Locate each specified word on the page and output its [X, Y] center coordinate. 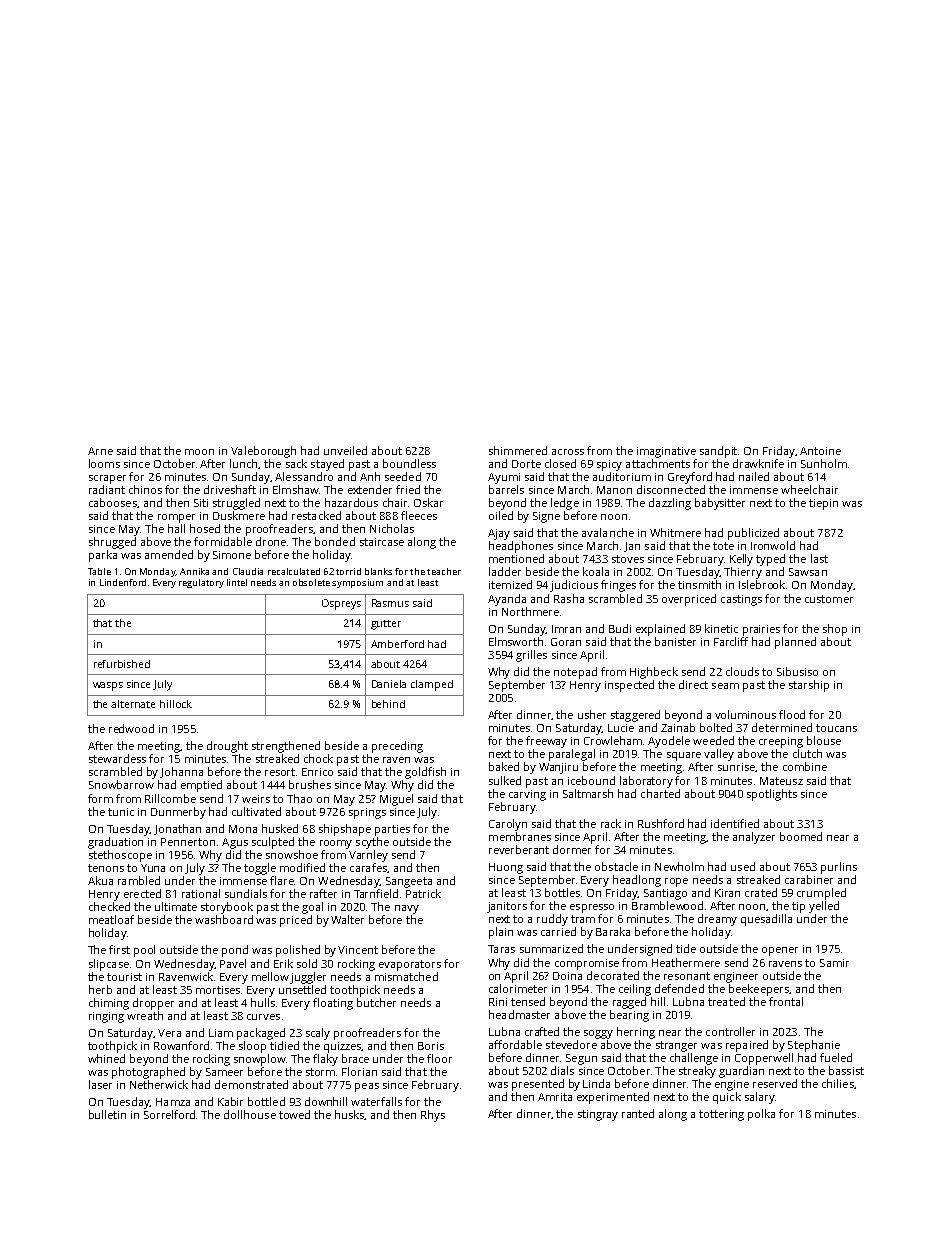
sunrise [737, 767]
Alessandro [304, 476]
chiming [109, 1004]
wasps [108, 686]
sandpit [719, 452]
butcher [376, 1002]
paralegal [572, 755]
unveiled [345, 450]
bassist [846, 1070]
